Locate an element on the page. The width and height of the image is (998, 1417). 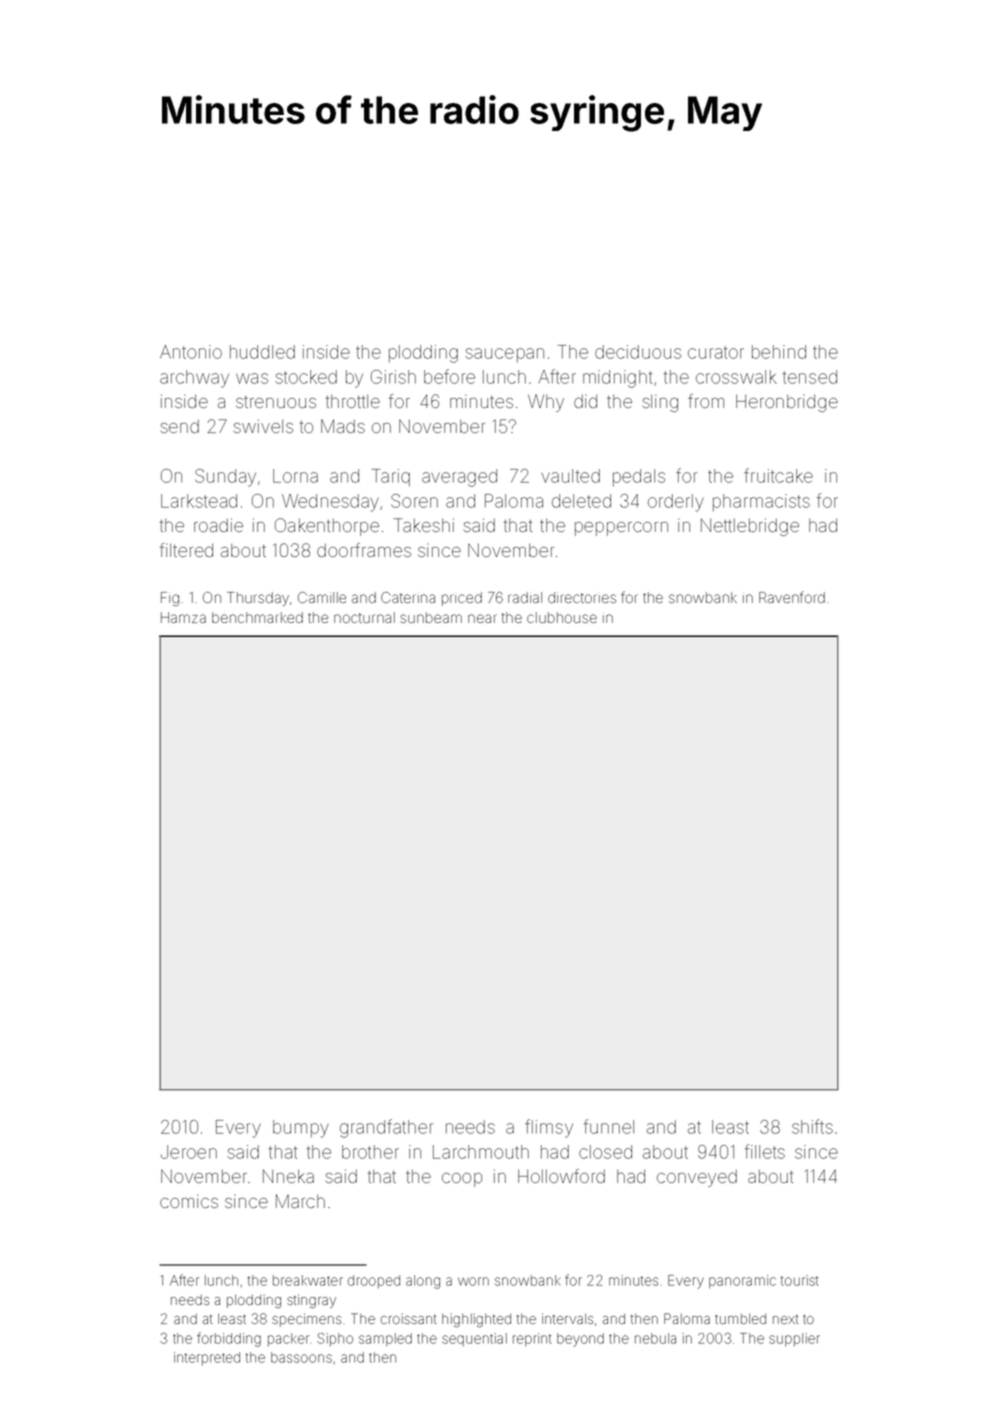
interpreted is located at coordinates (207, 1358).
